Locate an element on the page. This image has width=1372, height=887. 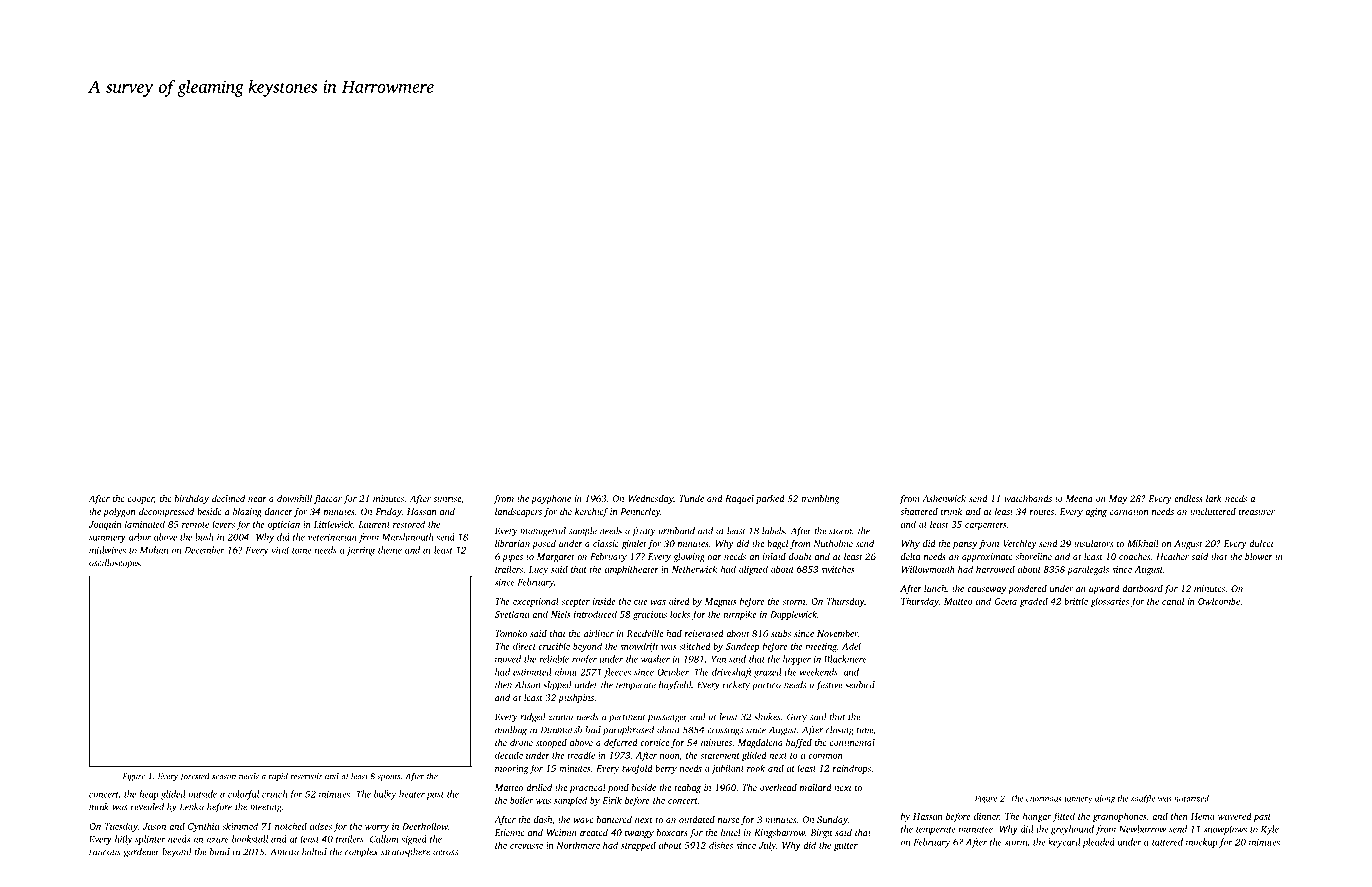
pleaded is located at coordinates (1098, 843).
